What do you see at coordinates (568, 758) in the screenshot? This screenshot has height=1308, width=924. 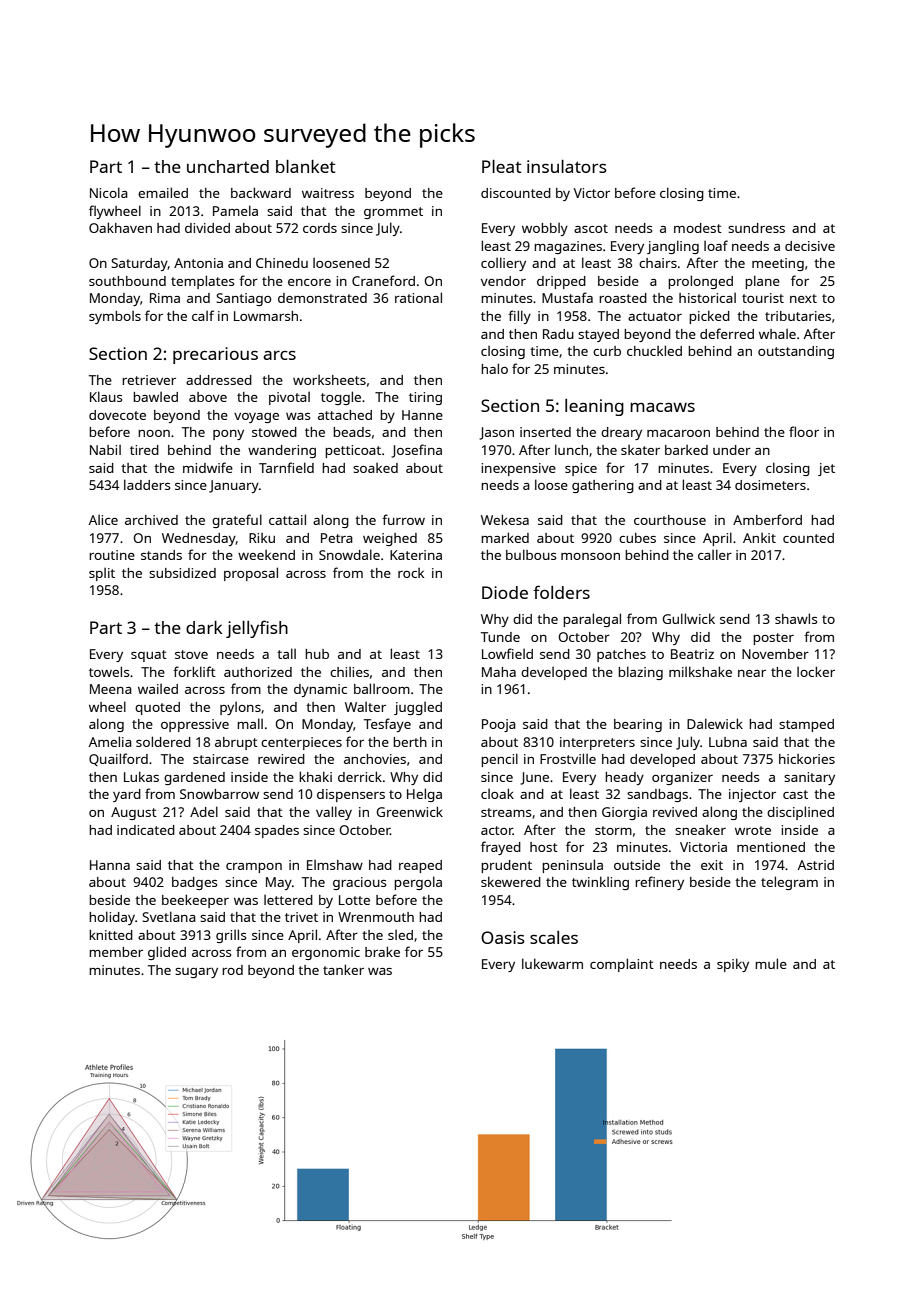 I see `Frostville` at bounding box center [568, 758].
